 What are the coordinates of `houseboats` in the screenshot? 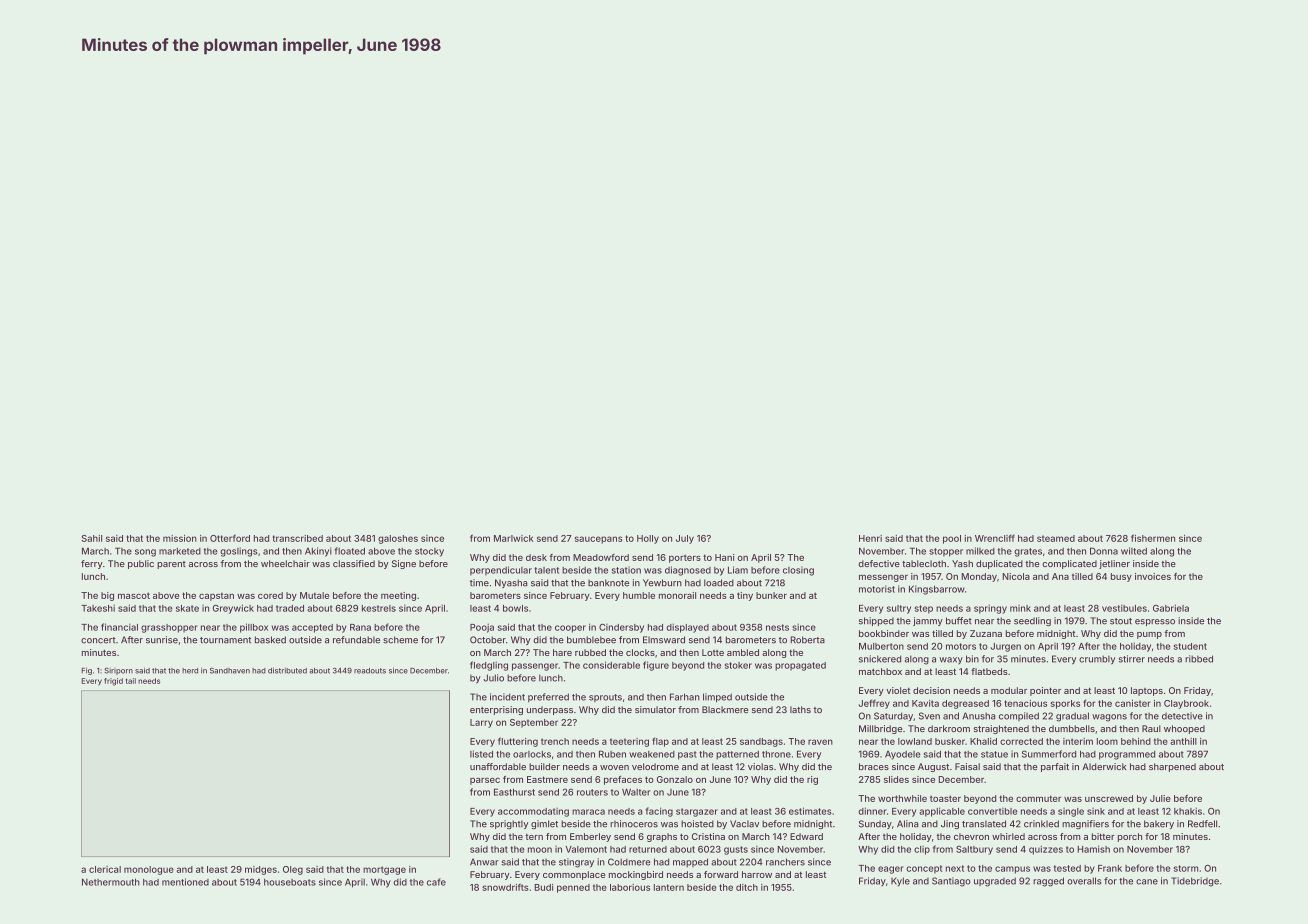 It's located at (290, 882).
